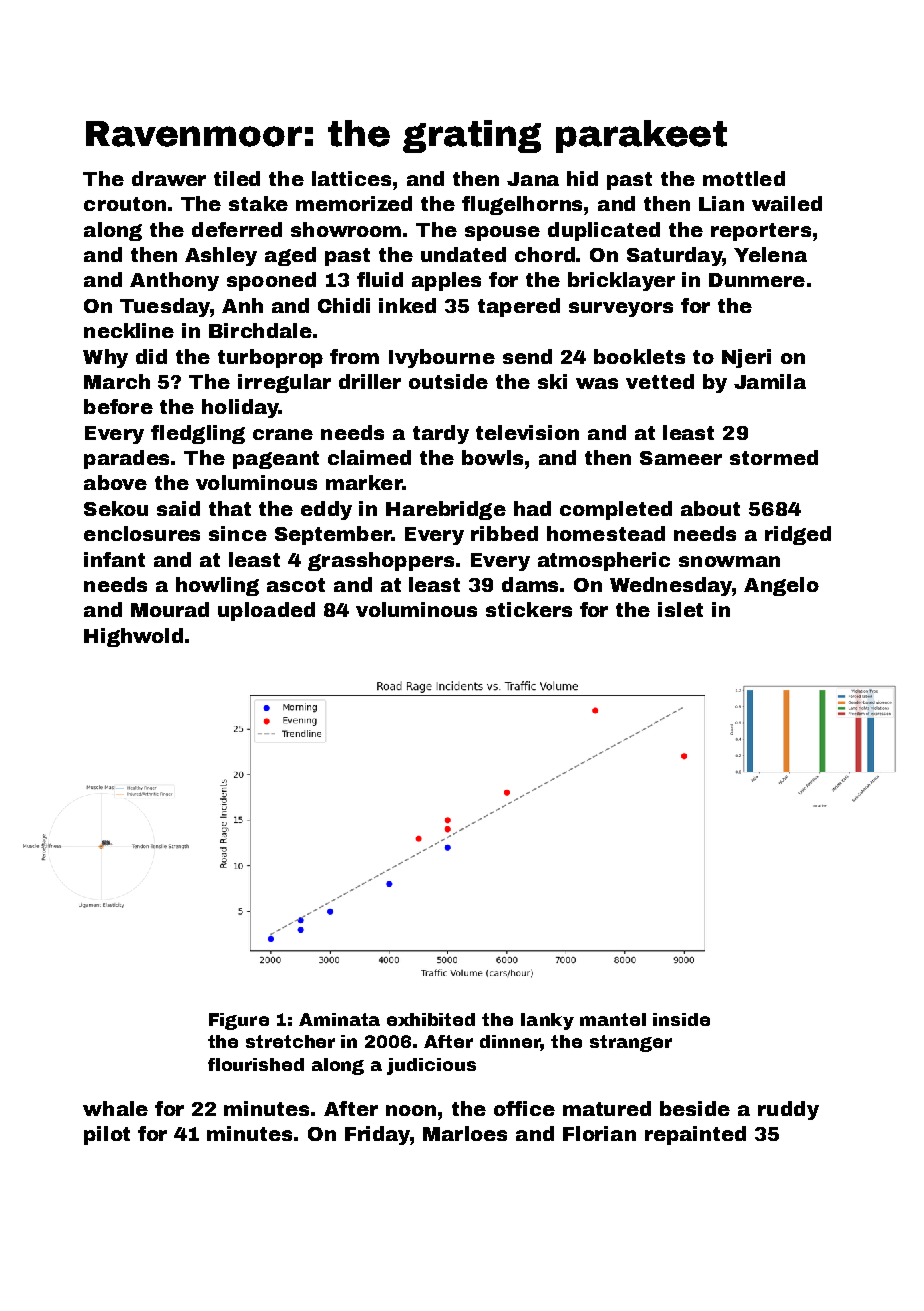  I want to click on Harebridge, so click(446, 510).
